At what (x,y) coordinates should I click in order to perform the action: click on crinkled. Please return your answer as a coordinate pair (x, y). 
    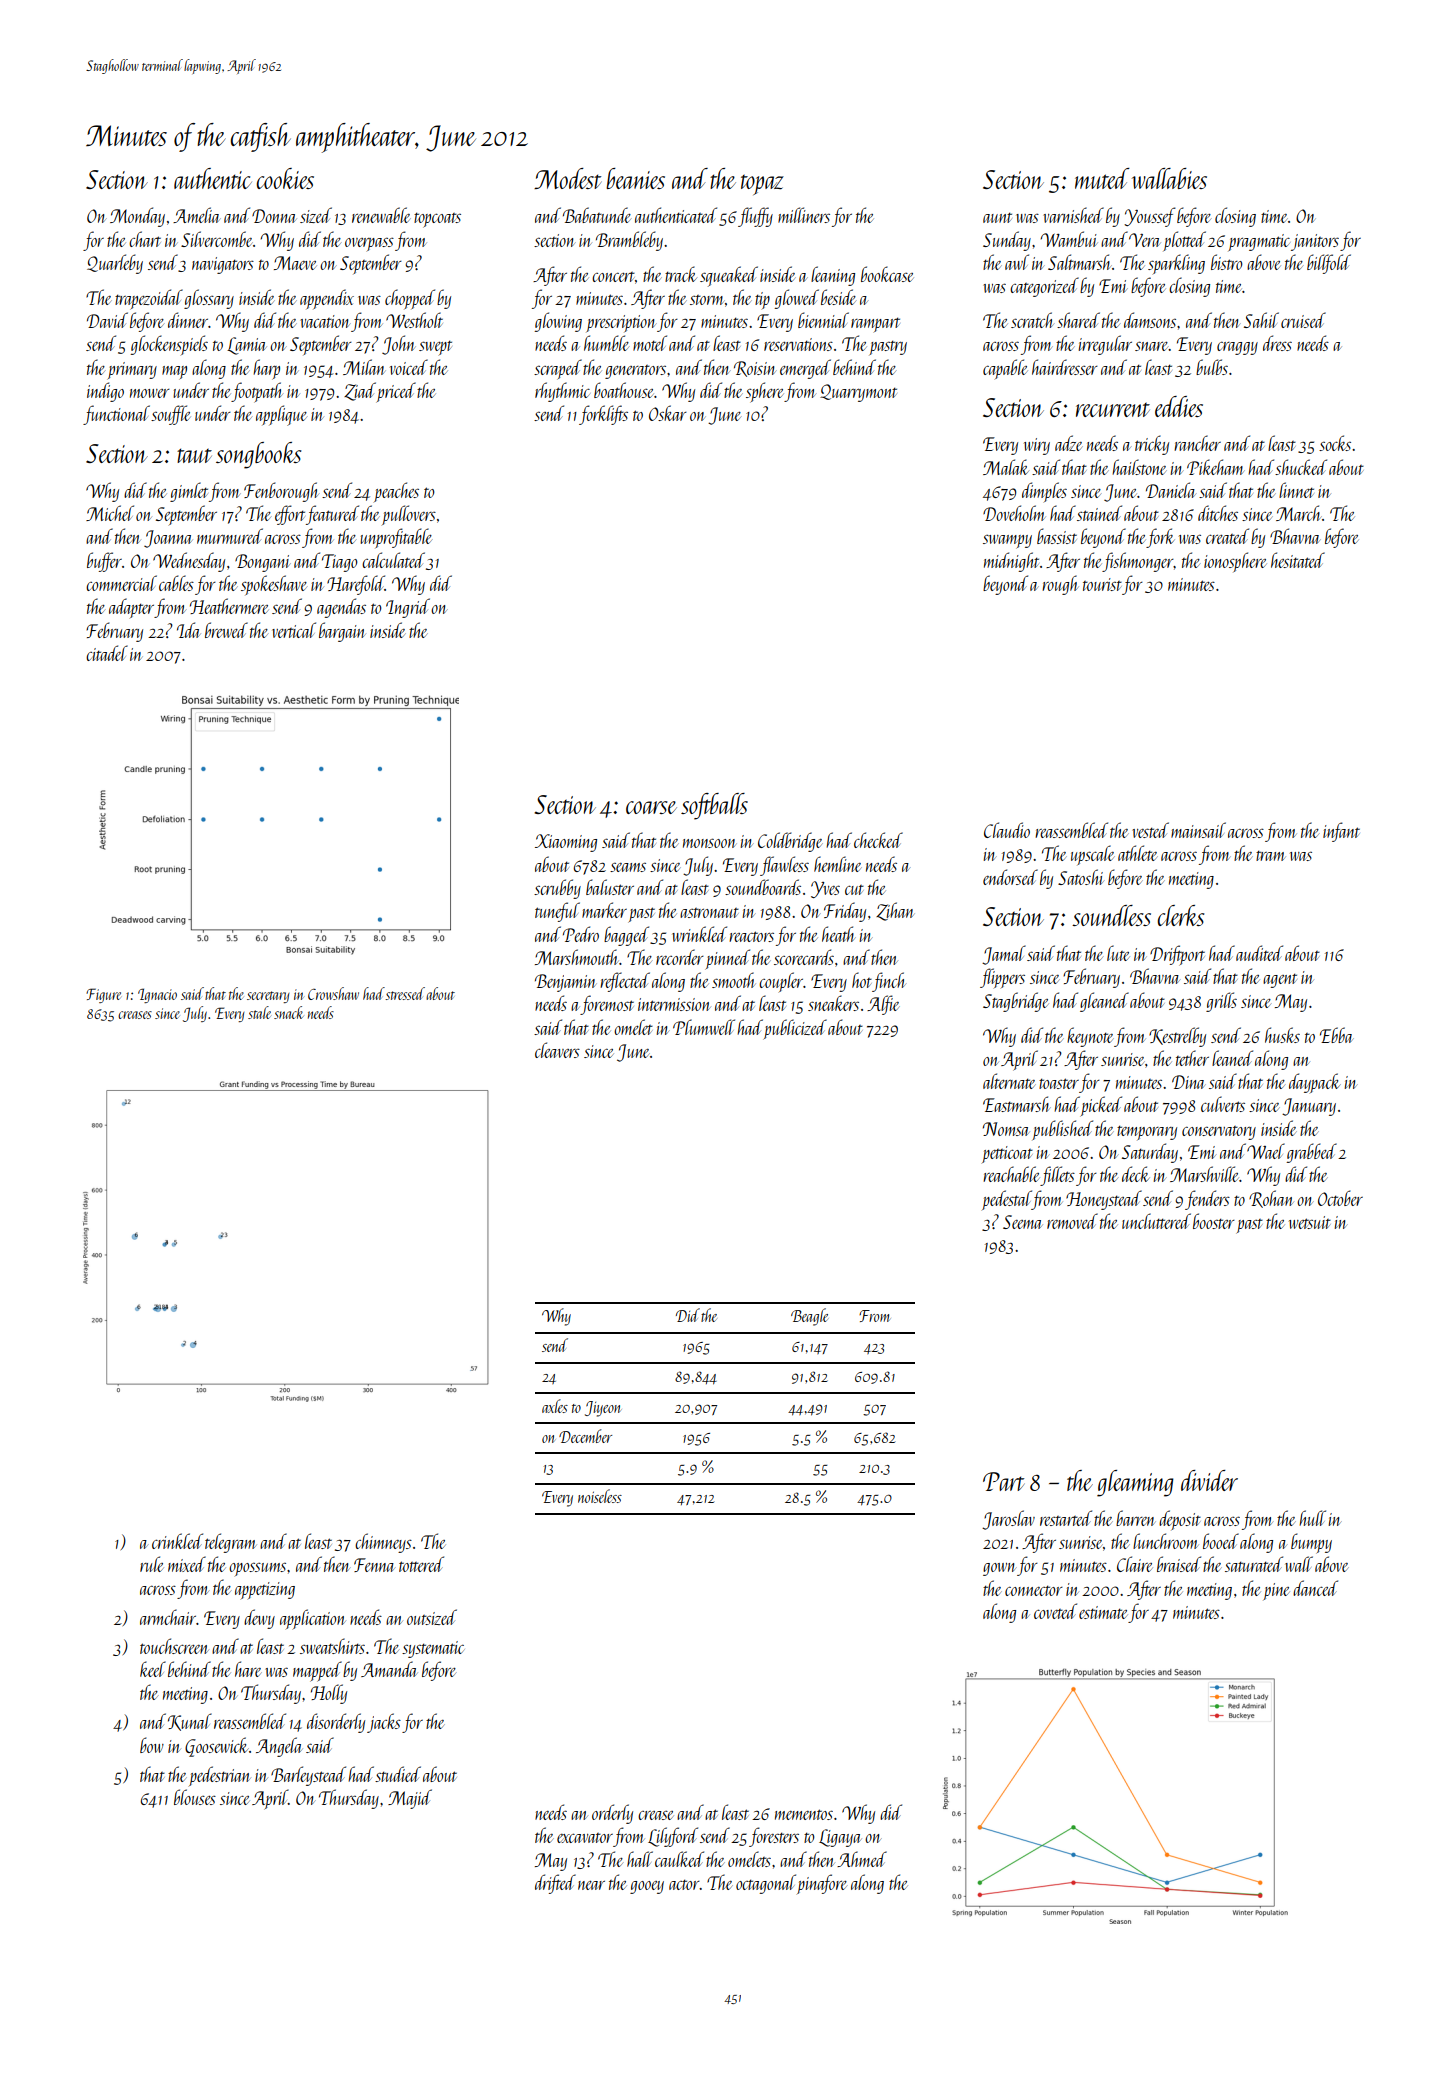
    Looking at the image, I should click on (177, 1541).
